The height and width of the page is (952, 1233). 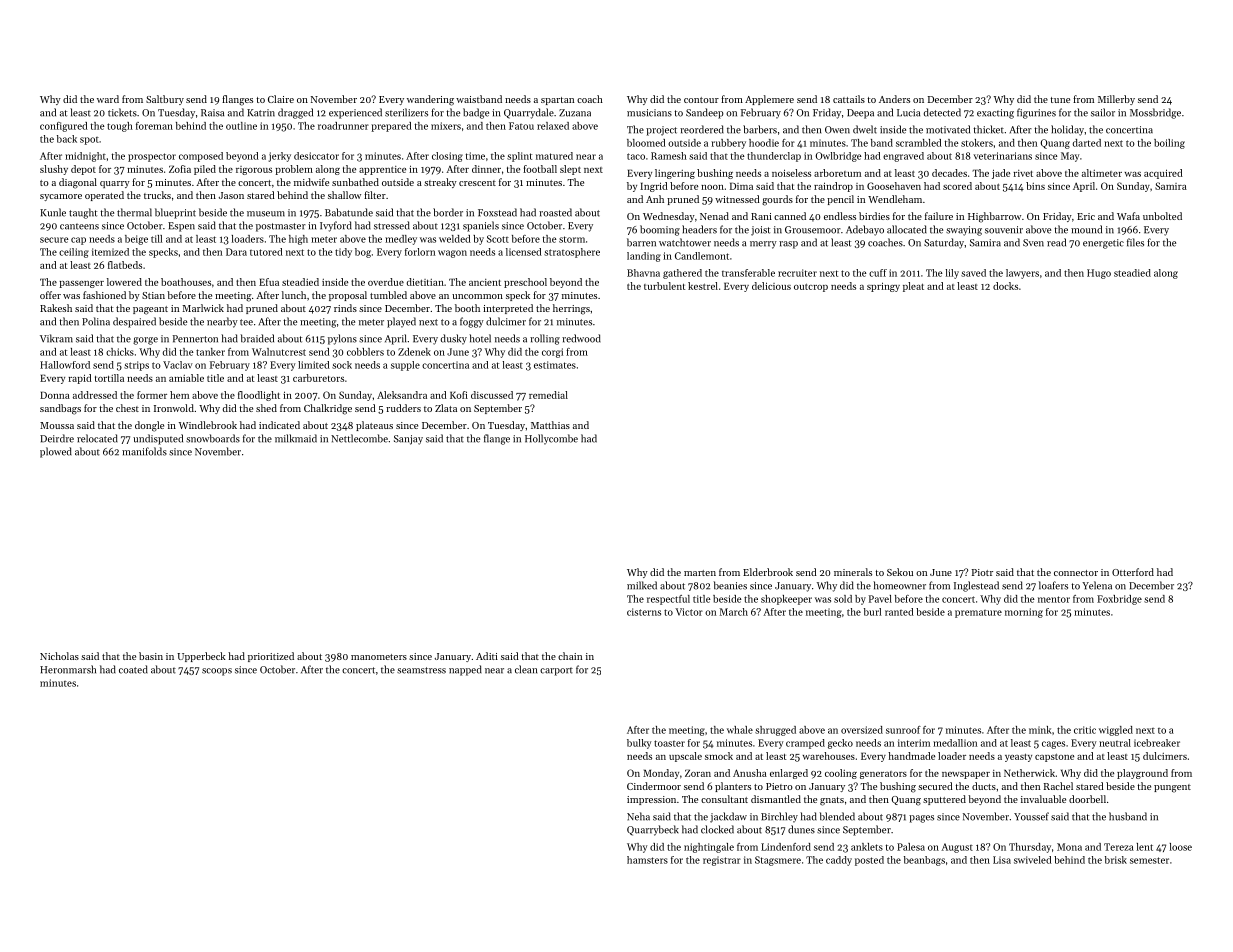 What do you see at coordinates (874, 216) in the page?
I see `birdies` at bounding box center [874, 216].
